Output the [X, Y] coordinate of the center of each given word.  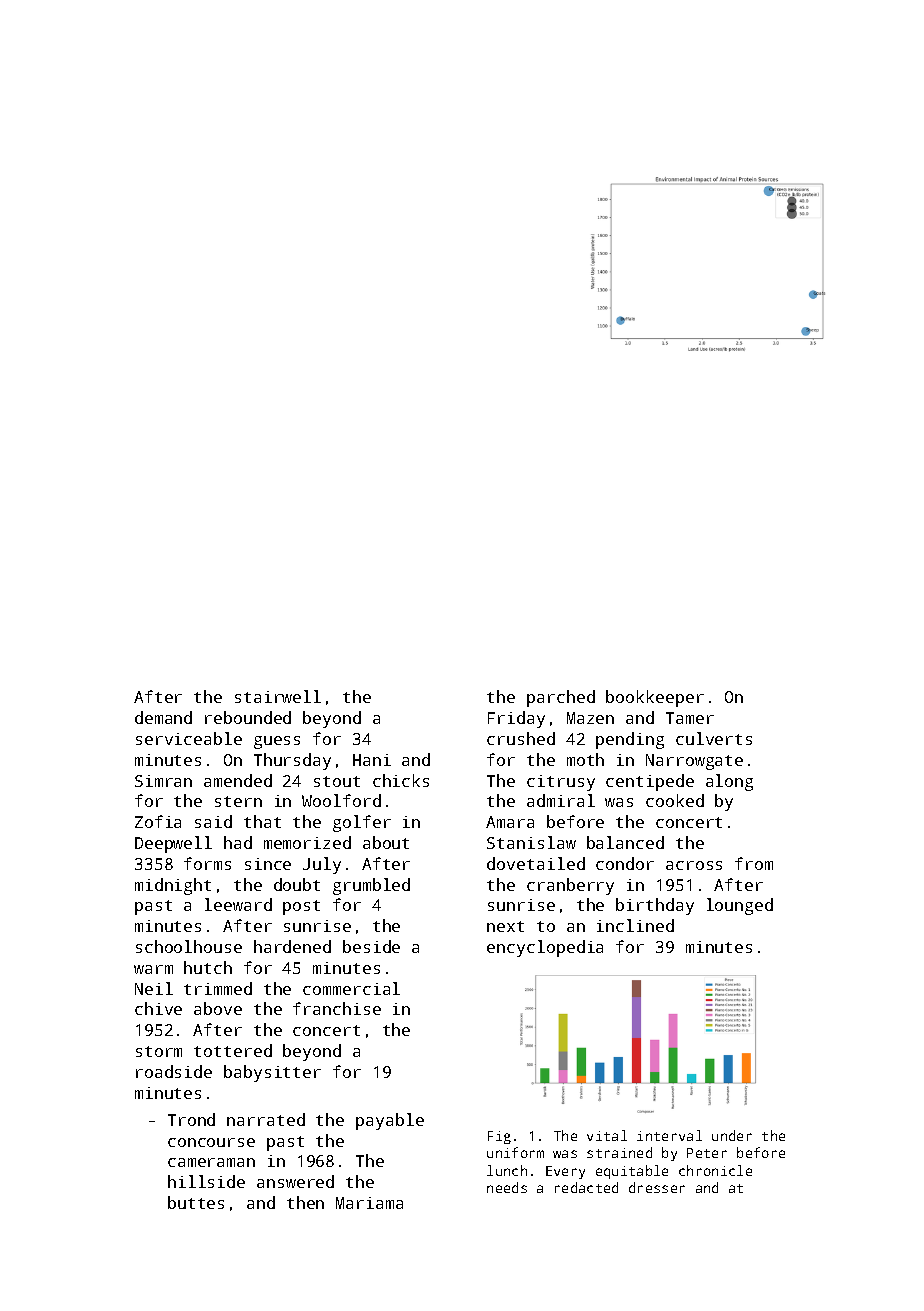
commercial [351, 988]
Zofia [158, 821]
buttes [196, 1202]
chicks [401, 780]
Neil [154, 988]
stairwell [278, 696]
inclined [635, 925]
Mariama [369, 1203]
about [386, 842]
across [694, 865]
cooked [675, 800]
